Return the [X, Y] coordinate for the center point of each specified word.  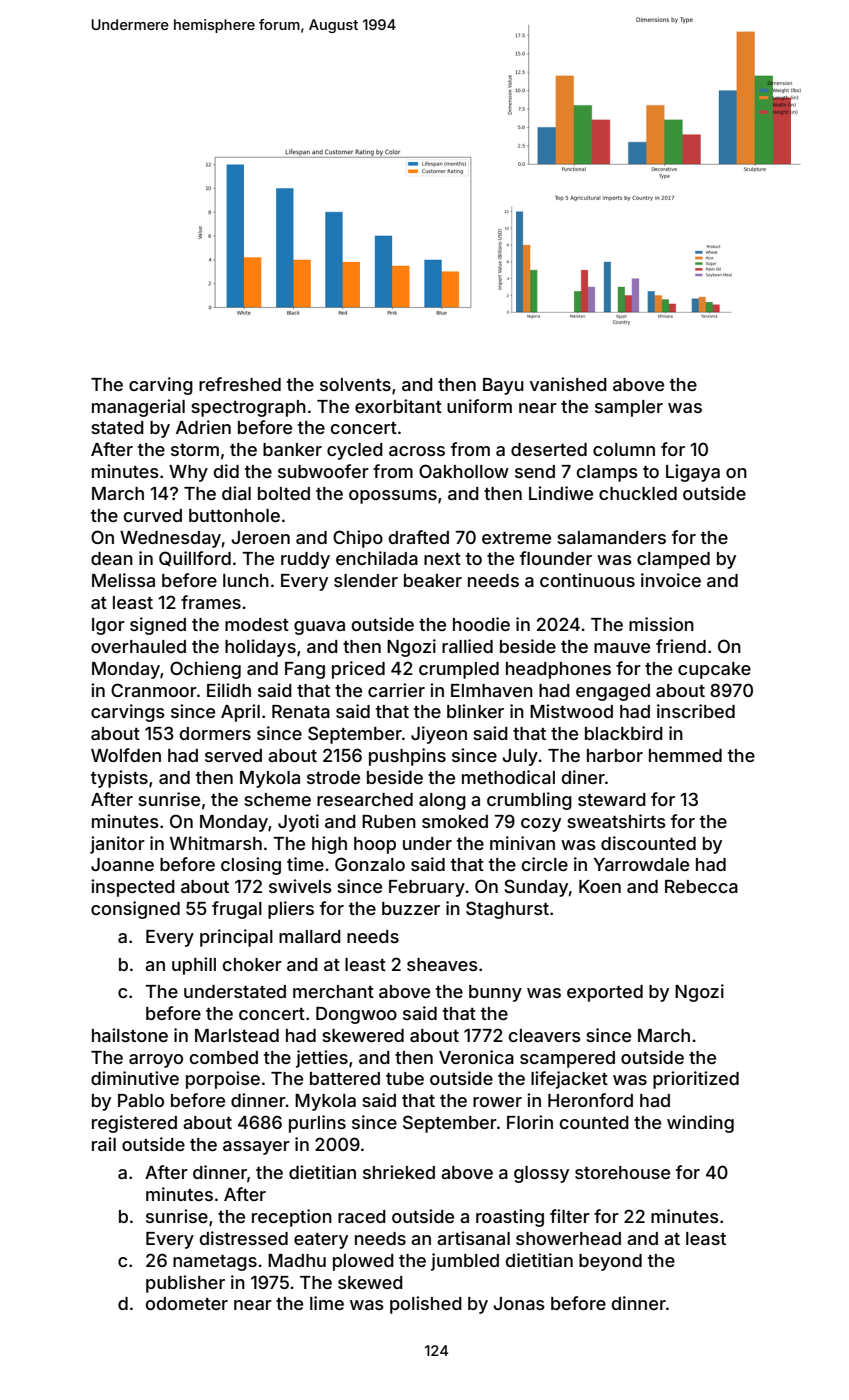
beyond [610, 1262]
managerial [138, 408]
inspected [133, 888]
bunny [495, 993]
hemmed [685, 755]
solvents [355, 384]
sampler [629, 408]
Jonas [519, 1303]
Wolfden [126, 755]
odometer [187, 1303]
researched [365, 799]
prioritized [696, 1080]
